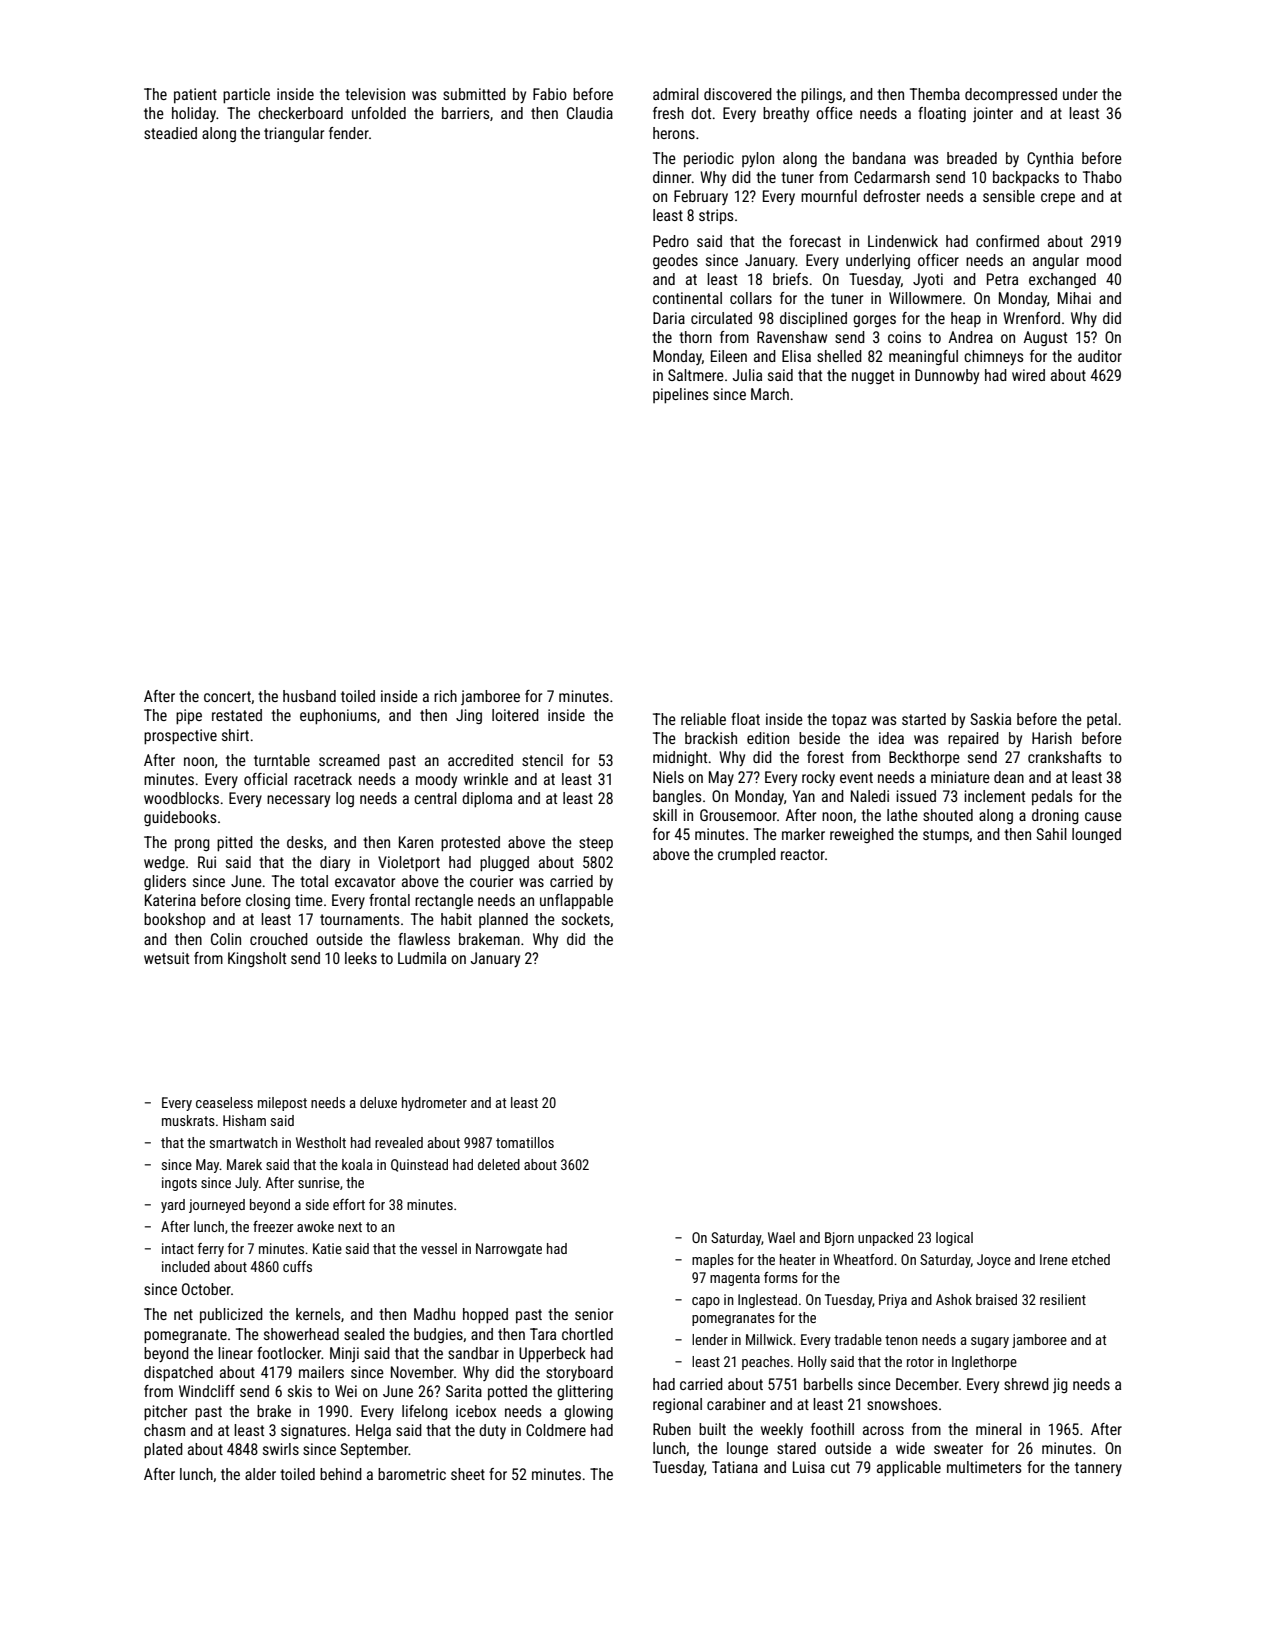 The image size is (1266, 1639). Describe the element at coordinates (706, 1302) in the image. I see `capo` at that location.
